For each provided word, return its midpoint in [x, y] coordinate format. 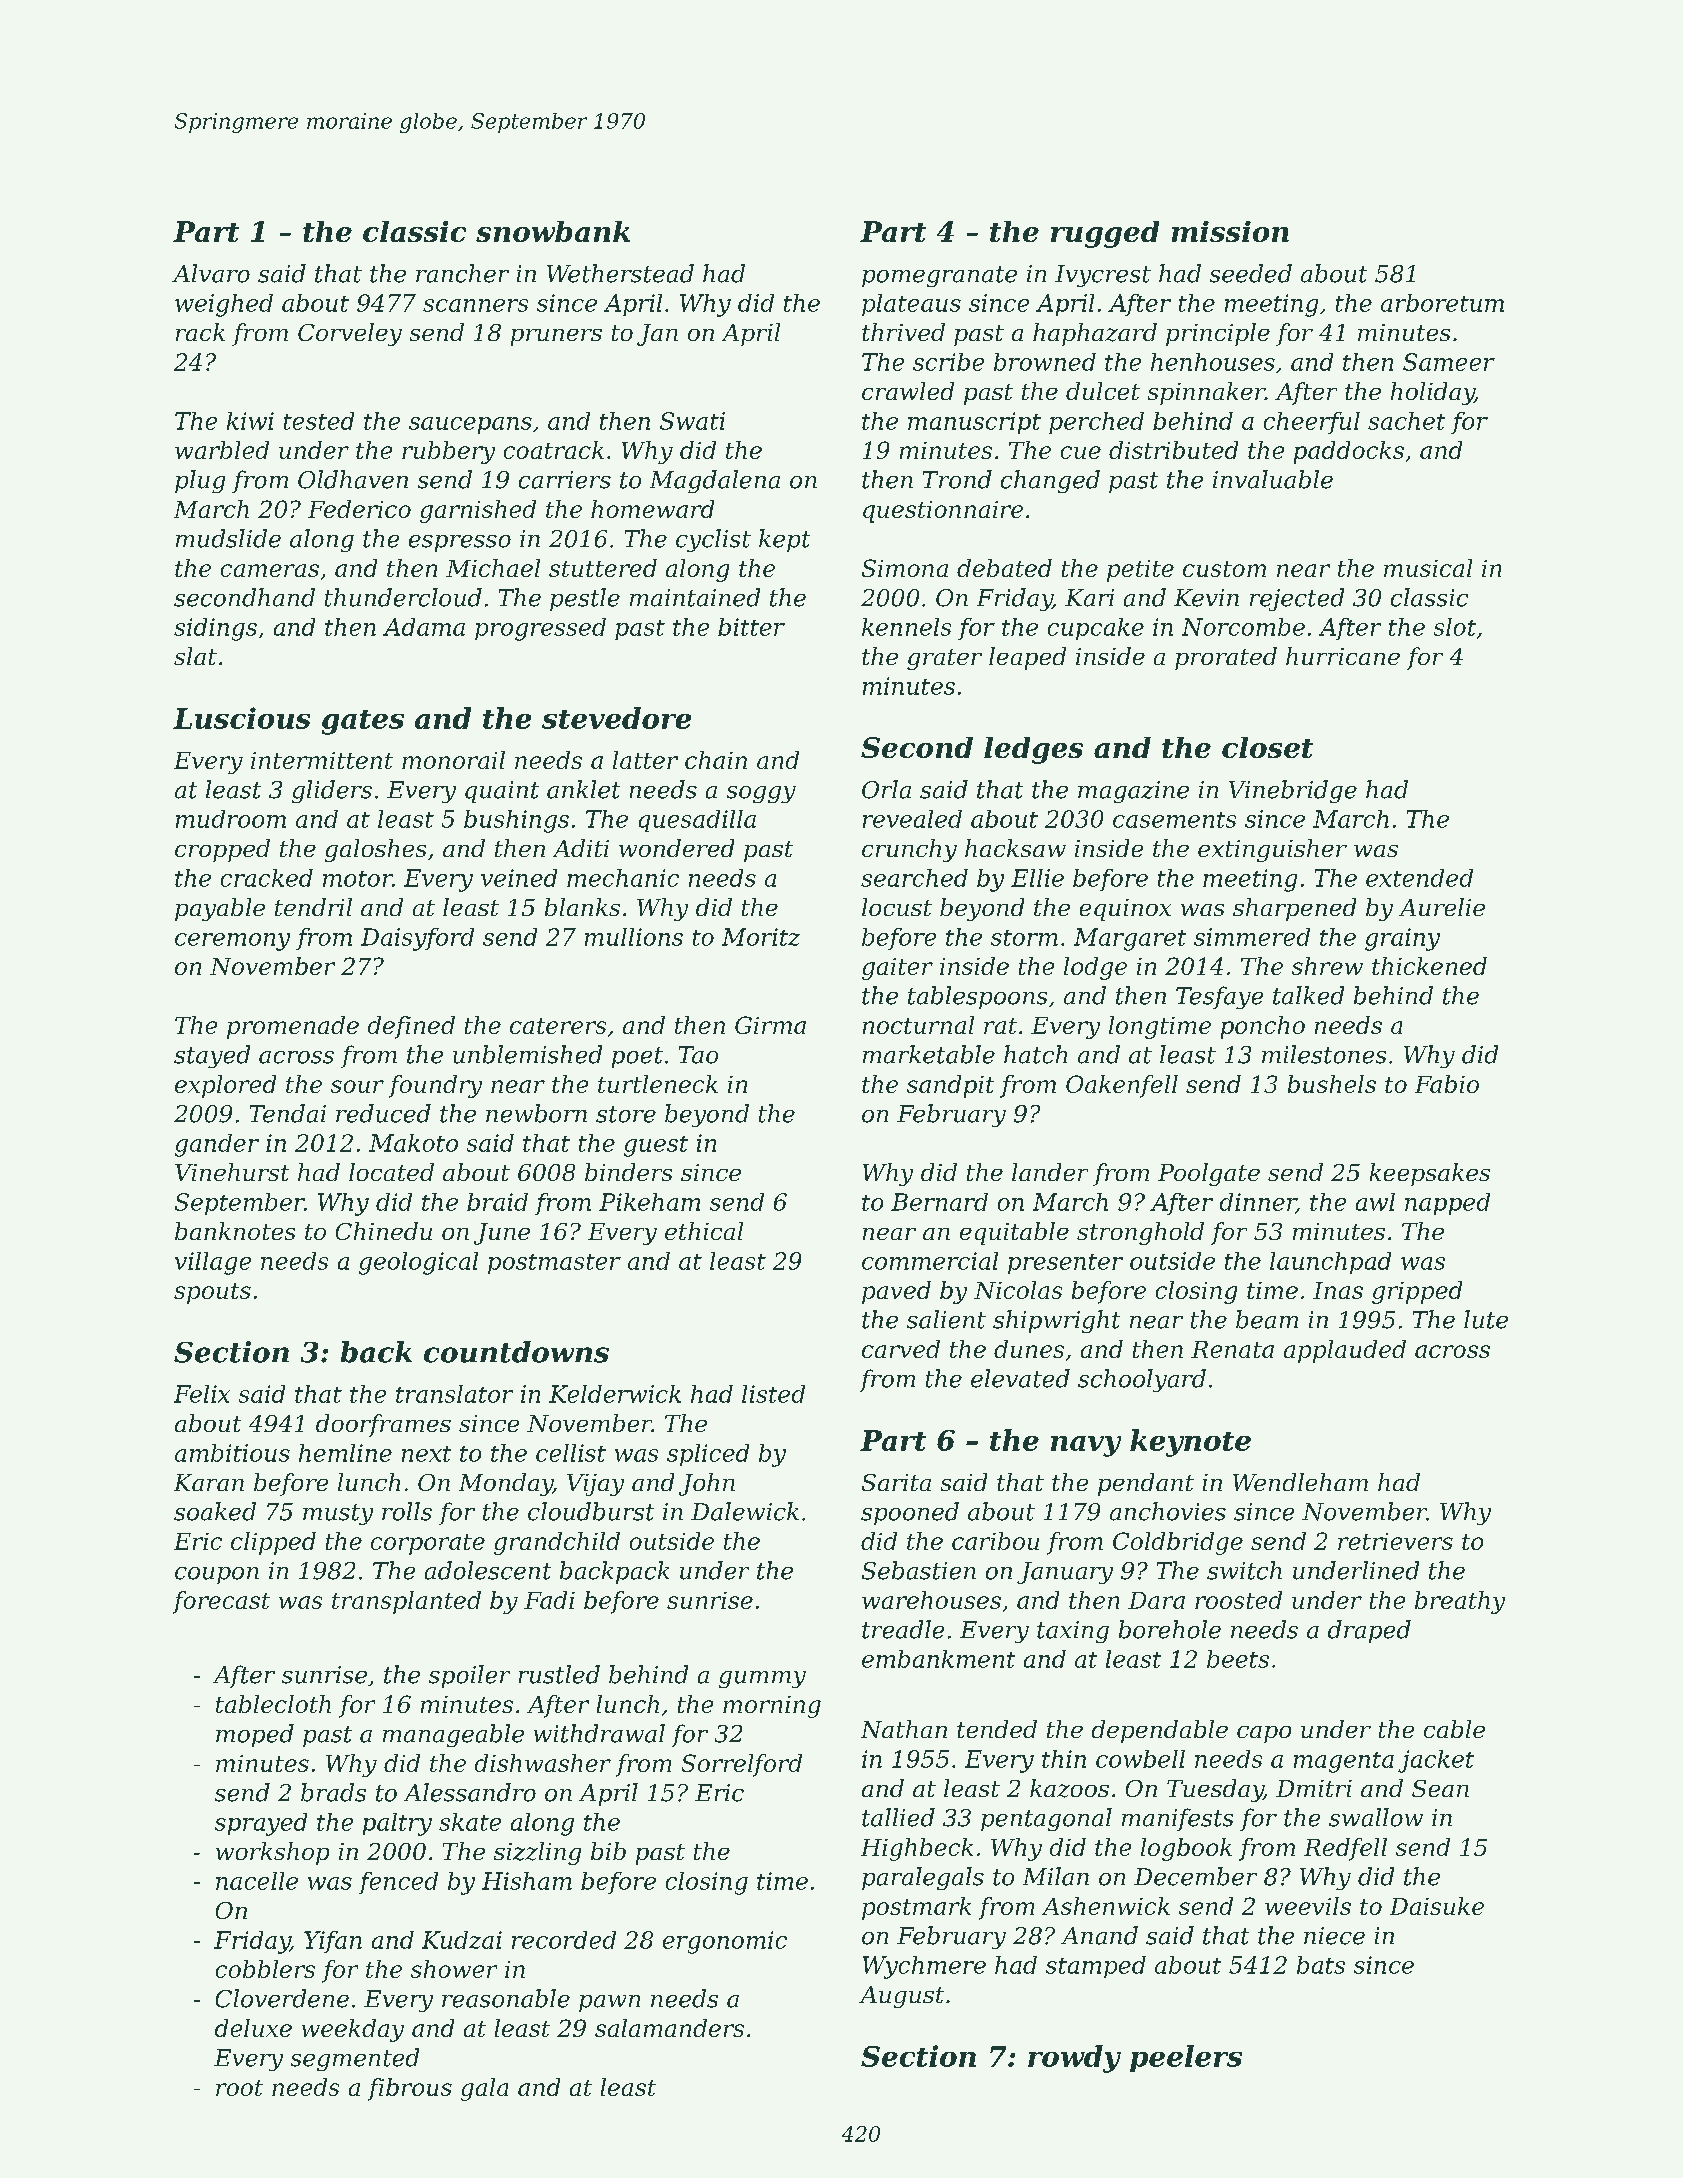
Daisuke [1437, 1906]
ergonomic [725, 1942]
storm [1024, 938]
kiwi [250, 421]
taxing [1073, 1632]
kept [784, 540]
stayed [212, 1056]
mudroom [231, 819]
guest [656, 1146]
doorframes [383, 1425]
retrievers [1395, 1541]
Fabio [1447, 1084]
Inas [1338, 1290]
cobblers [265, 1969]
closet [1267, 747]
